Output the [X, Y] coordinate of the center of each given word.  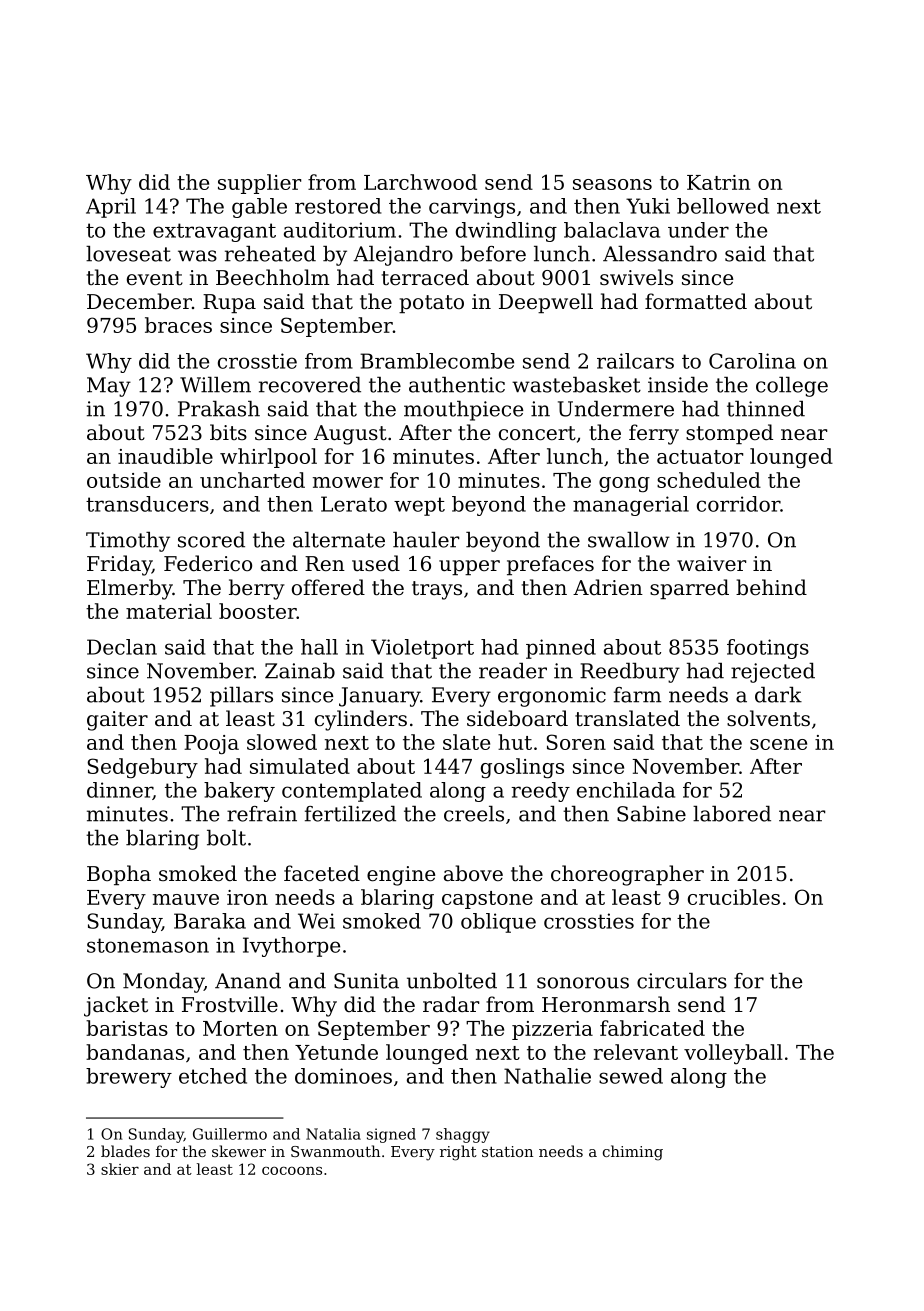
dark [778, 695]
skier [120, 1169]
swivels [636, 277]
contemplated [352, 792]
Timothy [128, 542]
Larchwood [420, 182]
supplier [259, 184]
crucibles [734, 897]
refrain [262, 814]
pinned [561, 649]
